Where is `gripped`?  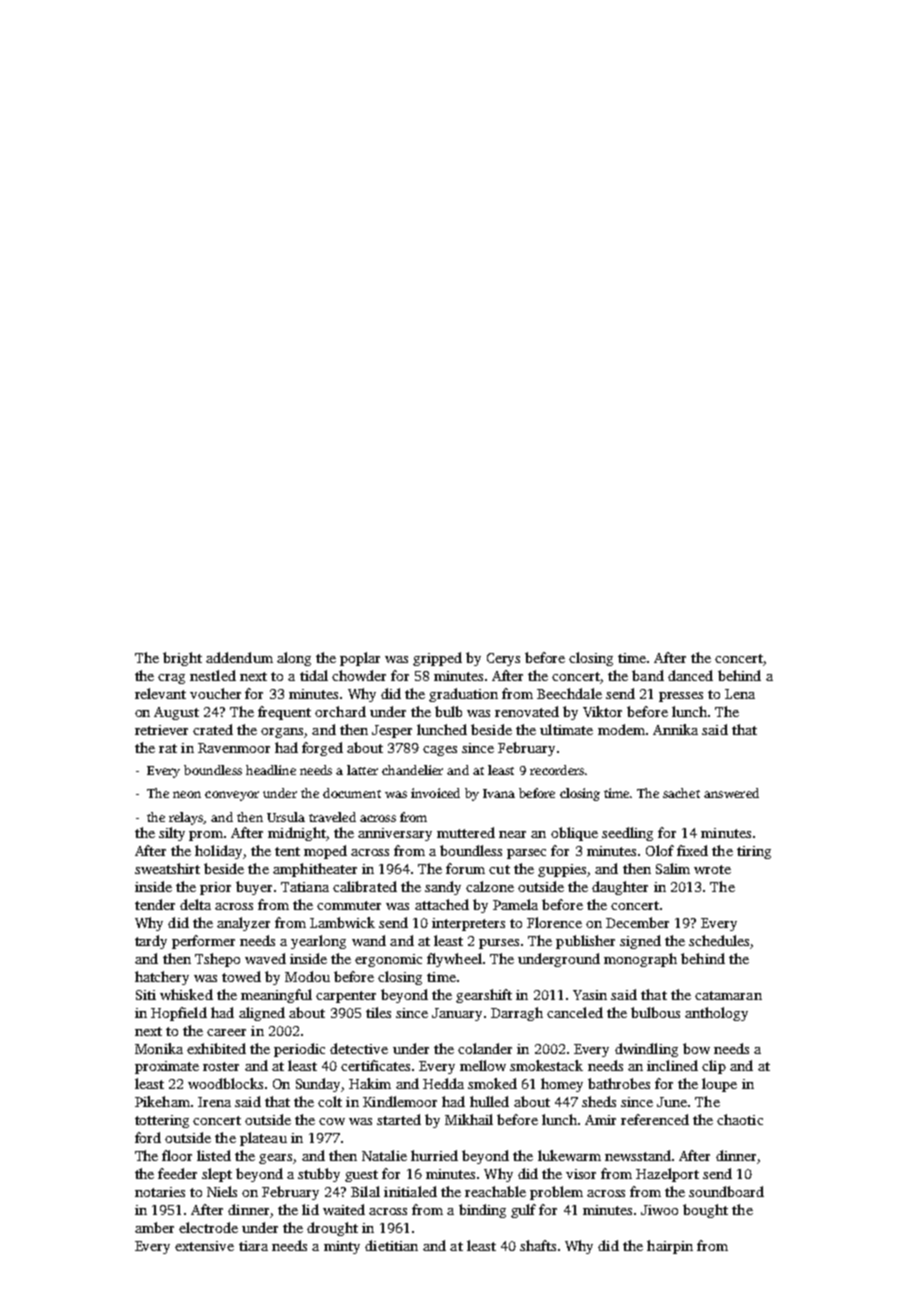
gripped is located at coordinates (437, 659).
